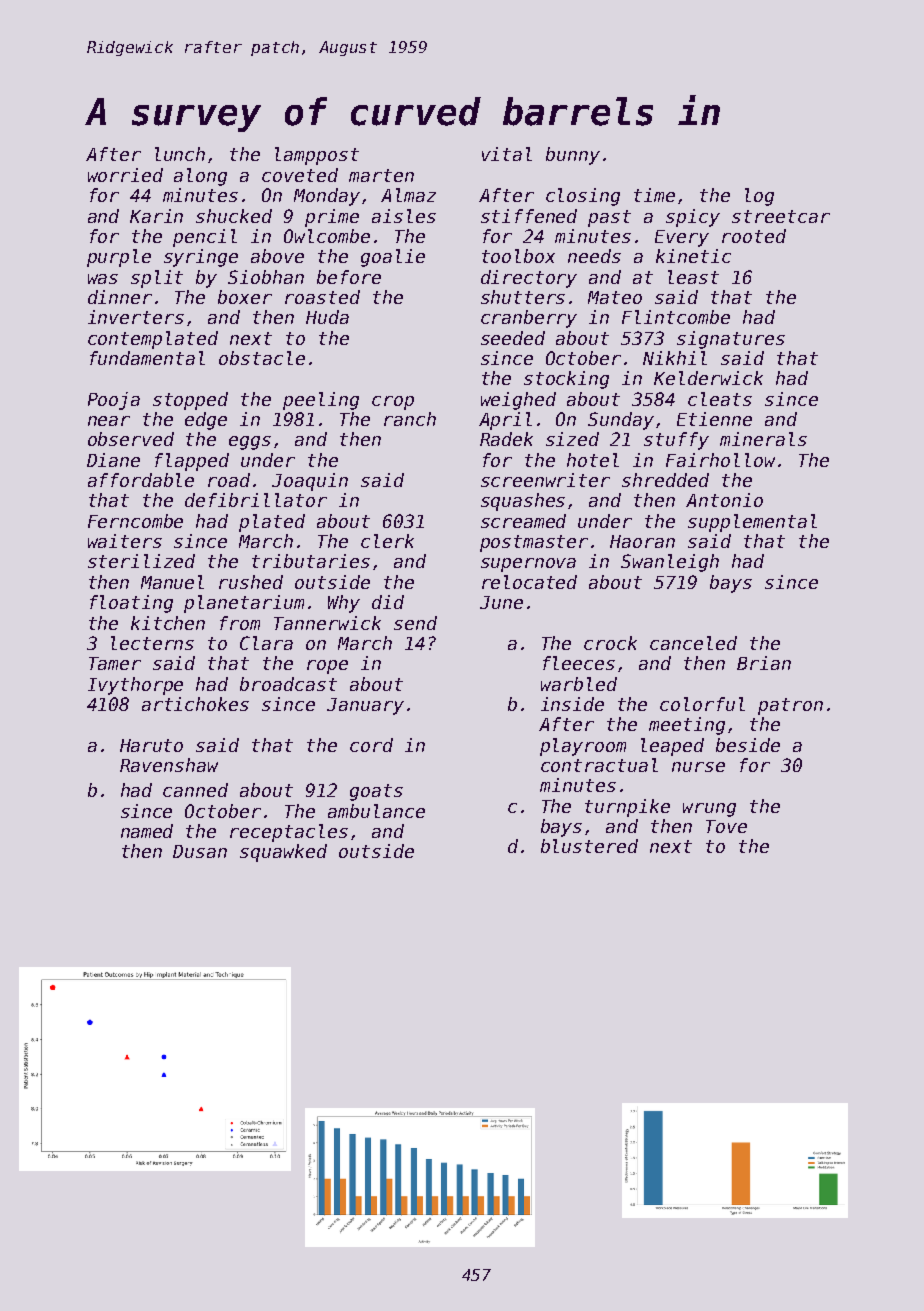 Image resolution: width=924 pixels, height=1311 pixels. I want to click on Joaquin, so click(310, 482).
